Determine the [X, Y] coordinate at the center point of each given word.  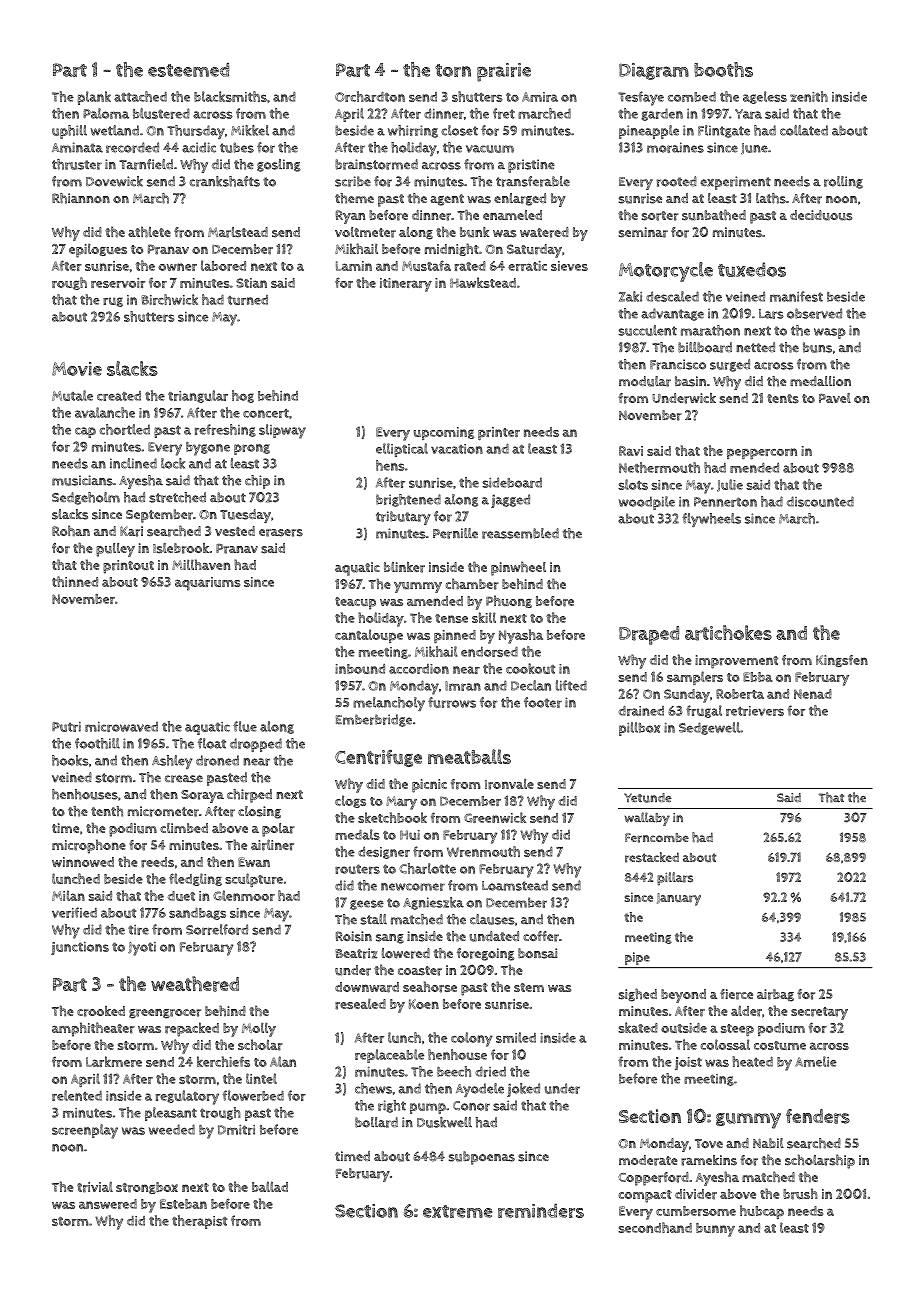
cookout [530, 668]
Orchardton [370, 96]
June [754, 148]
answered [108, 1204]
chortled [125, 429]
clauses [492, 919]
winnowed [83, 862]
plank [94, 98]
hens [390, 465]
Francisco [678, 364]
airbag [775, 995]
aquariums [207, 584]
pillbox [639, 729]
